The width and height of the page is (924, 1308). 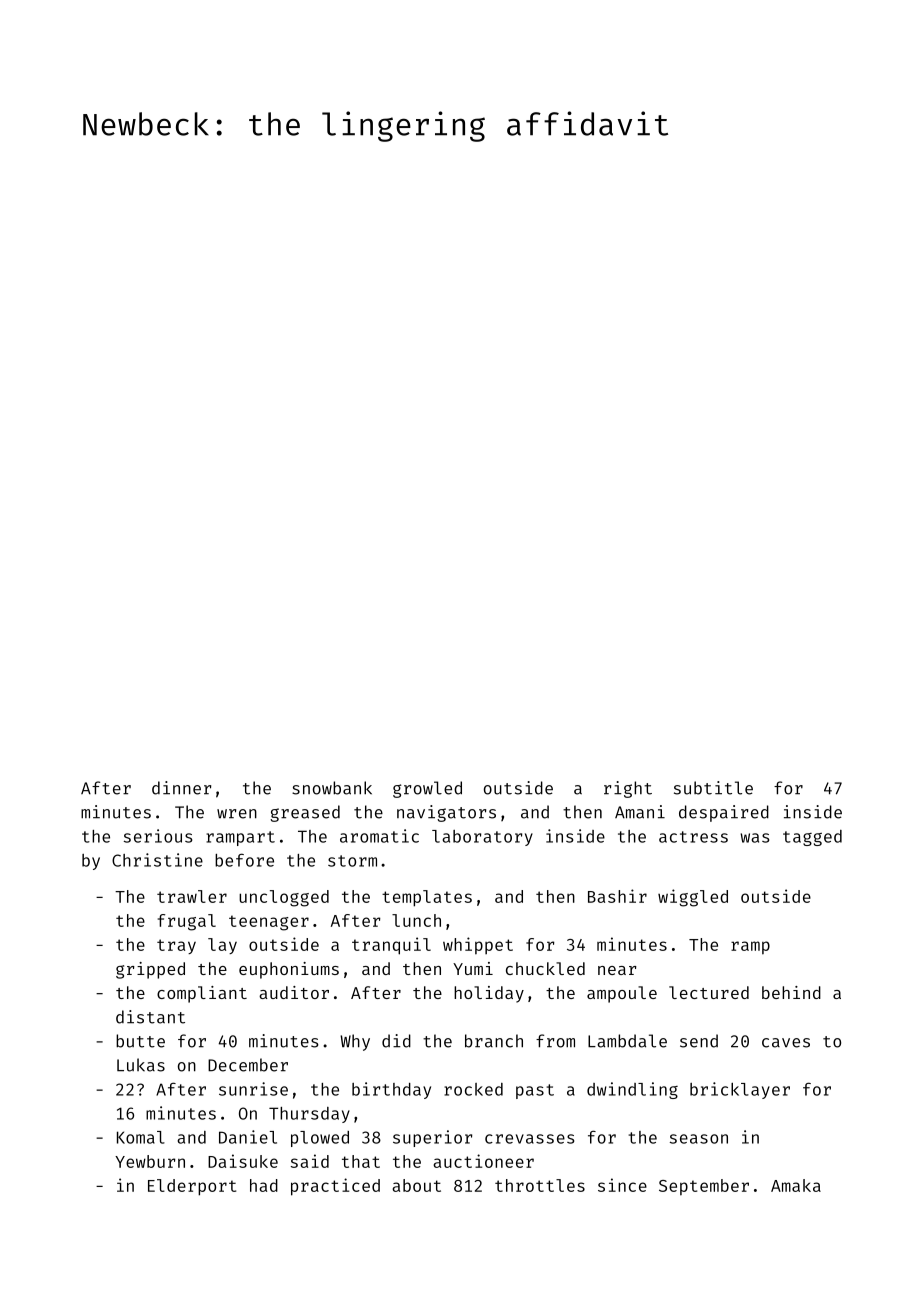 What do you see at coordinates (150, 970) in the page?
I see `gripped` at bounding box center [150, 970].
